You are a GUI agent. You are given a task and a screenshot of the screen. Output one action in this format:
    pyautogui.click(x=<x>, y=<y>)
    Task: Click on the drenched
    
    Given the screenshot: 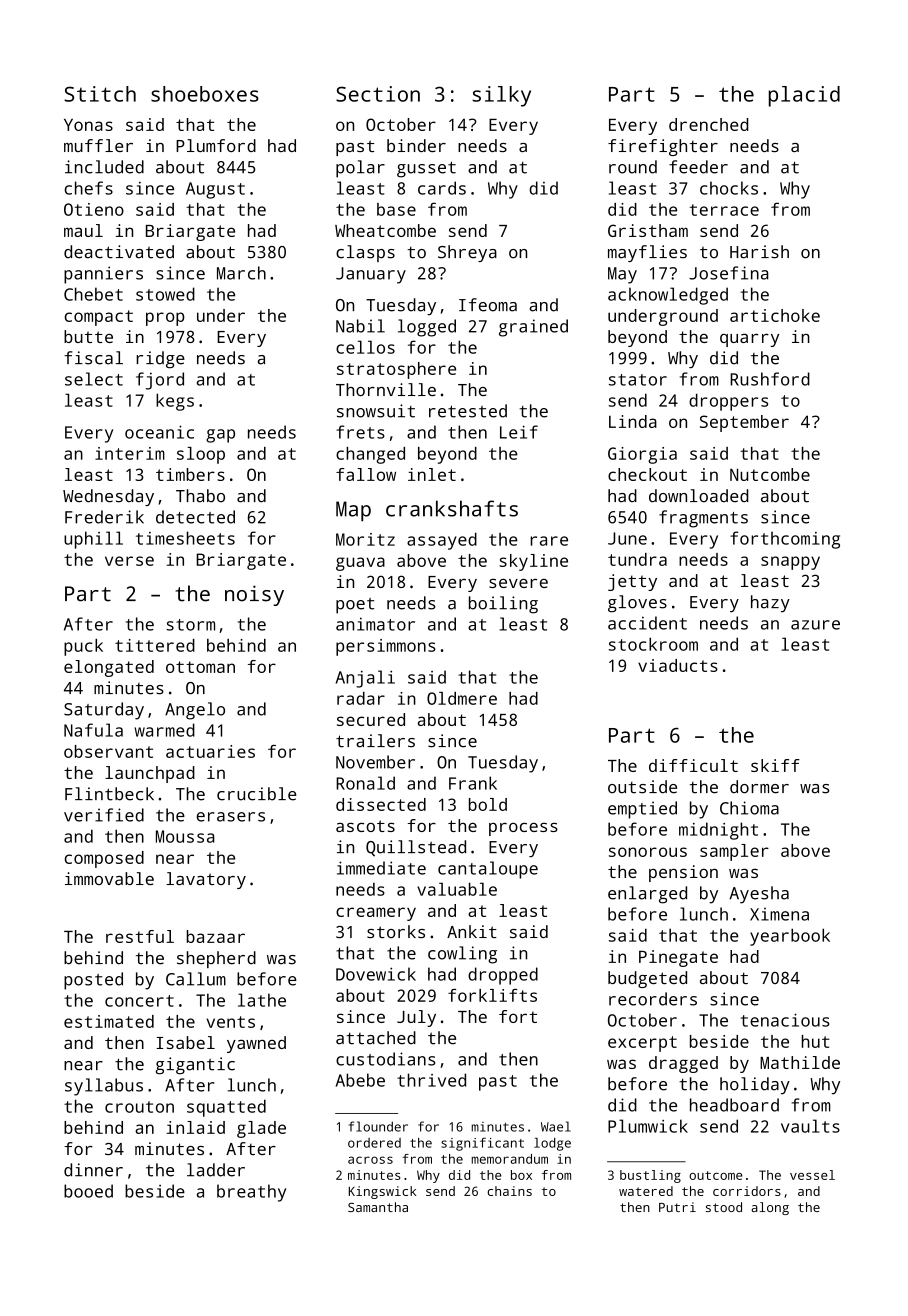 What is the action you would take?
    pyautogui.click(x=708, y=124)
